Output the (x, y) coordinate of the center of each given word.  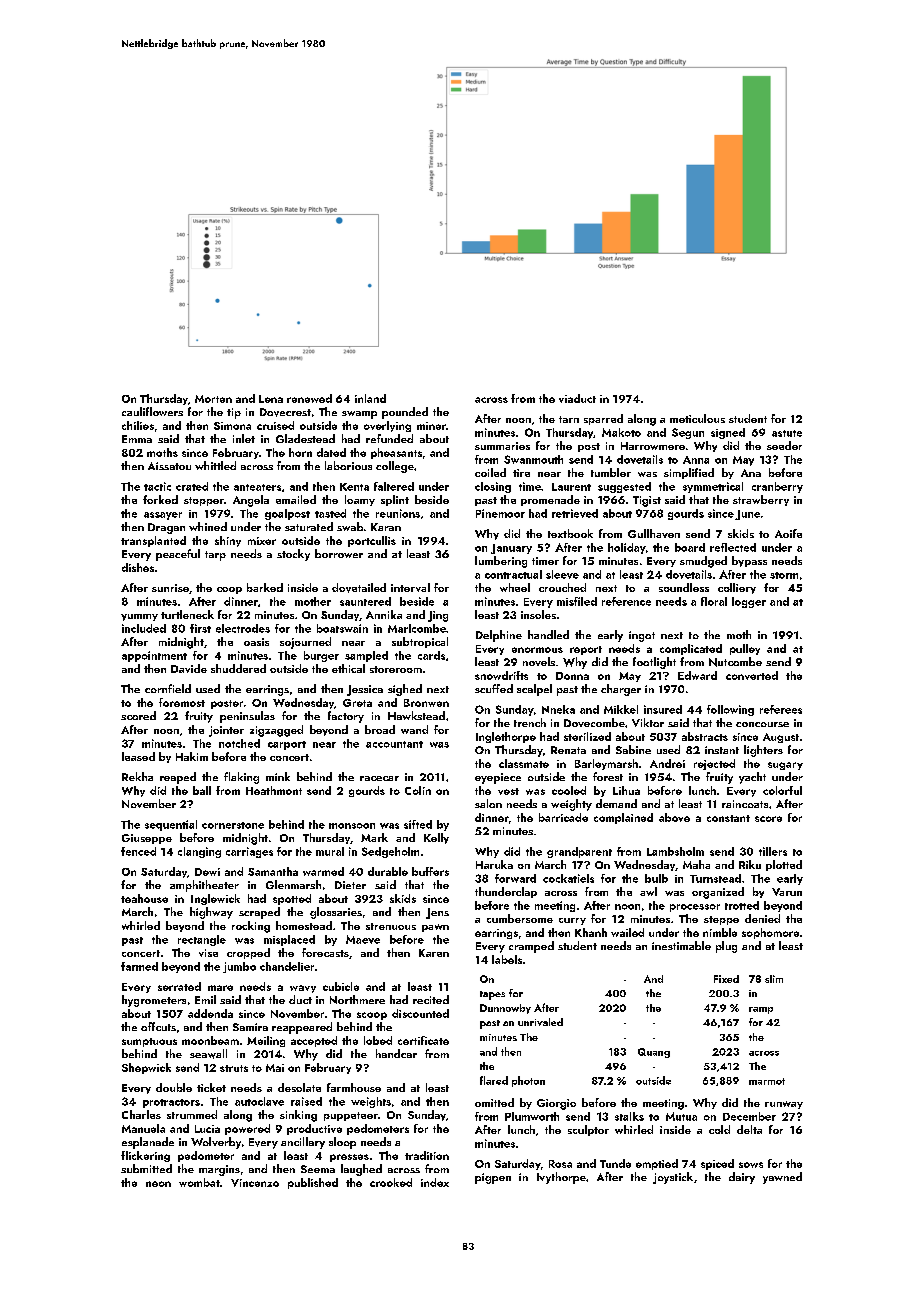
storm (784, 575)
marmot (767, 1081)
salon (488, 803)
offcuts (158, 1026)
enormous (537, 650)
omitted (494, 1102)
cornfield (168, 688)
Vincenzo (255, 1183)
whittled (215, 465)
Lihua (626, 790)
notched (239, 743)
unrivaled (540, 1022)
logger (749, 602)
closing (493, 487)
